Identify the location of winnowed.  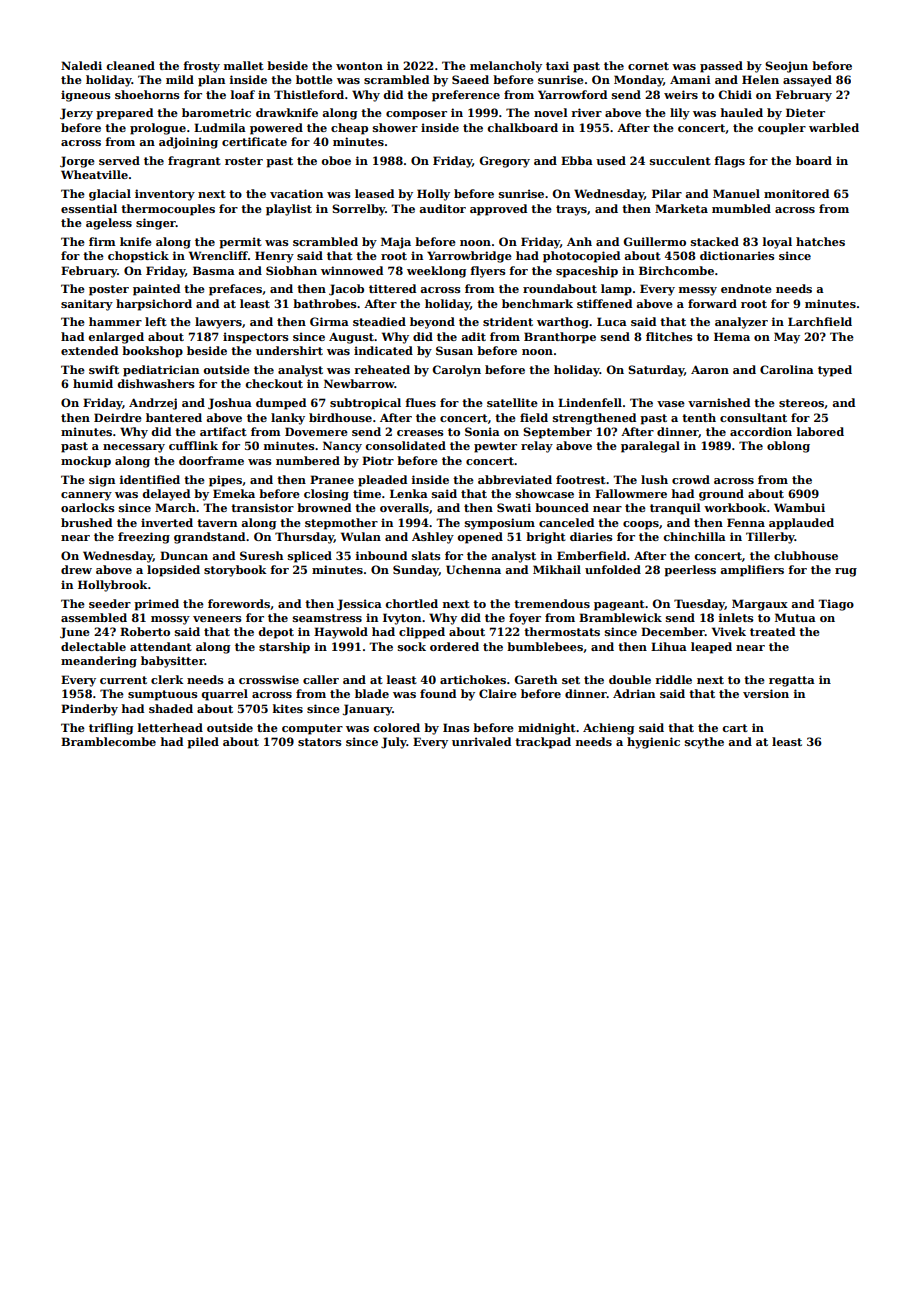
(352, 270).
